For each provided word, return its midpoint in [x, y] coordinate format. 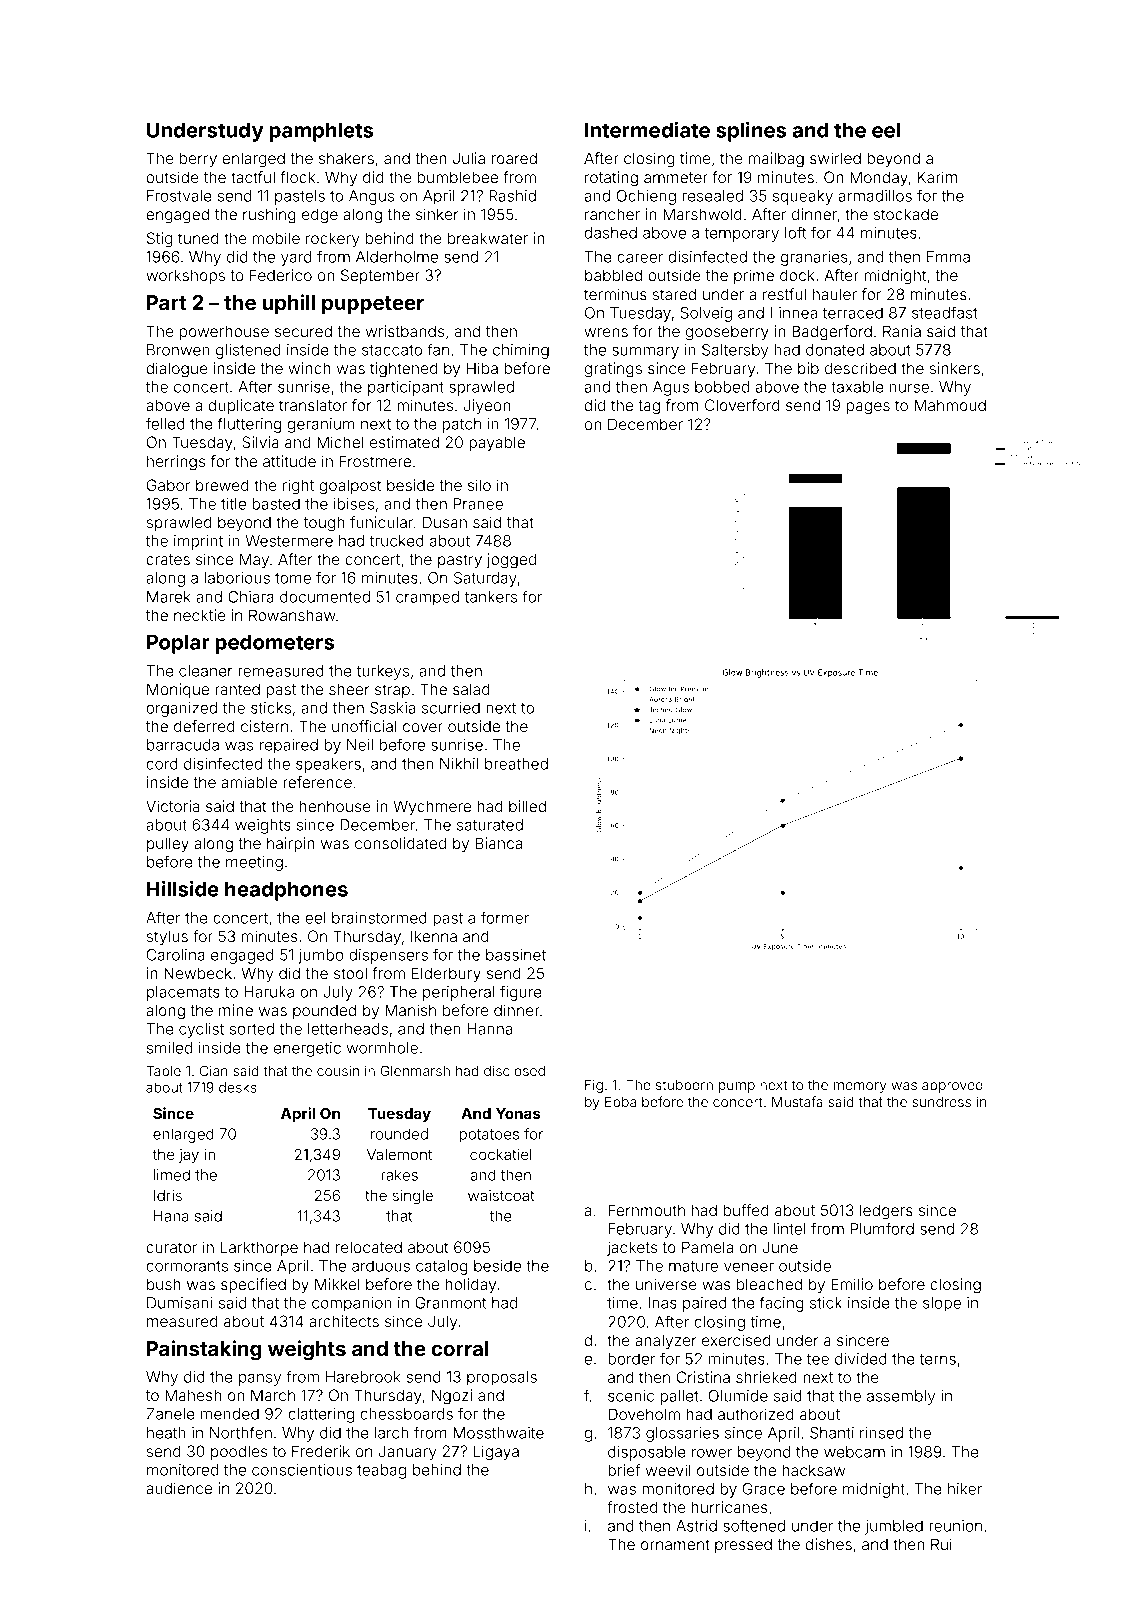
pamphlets [321, 132]
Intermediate [647, 130]
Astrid [696, 1526]
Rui [941, 1544]
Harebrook [363, 1377]
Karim [937, 177]
